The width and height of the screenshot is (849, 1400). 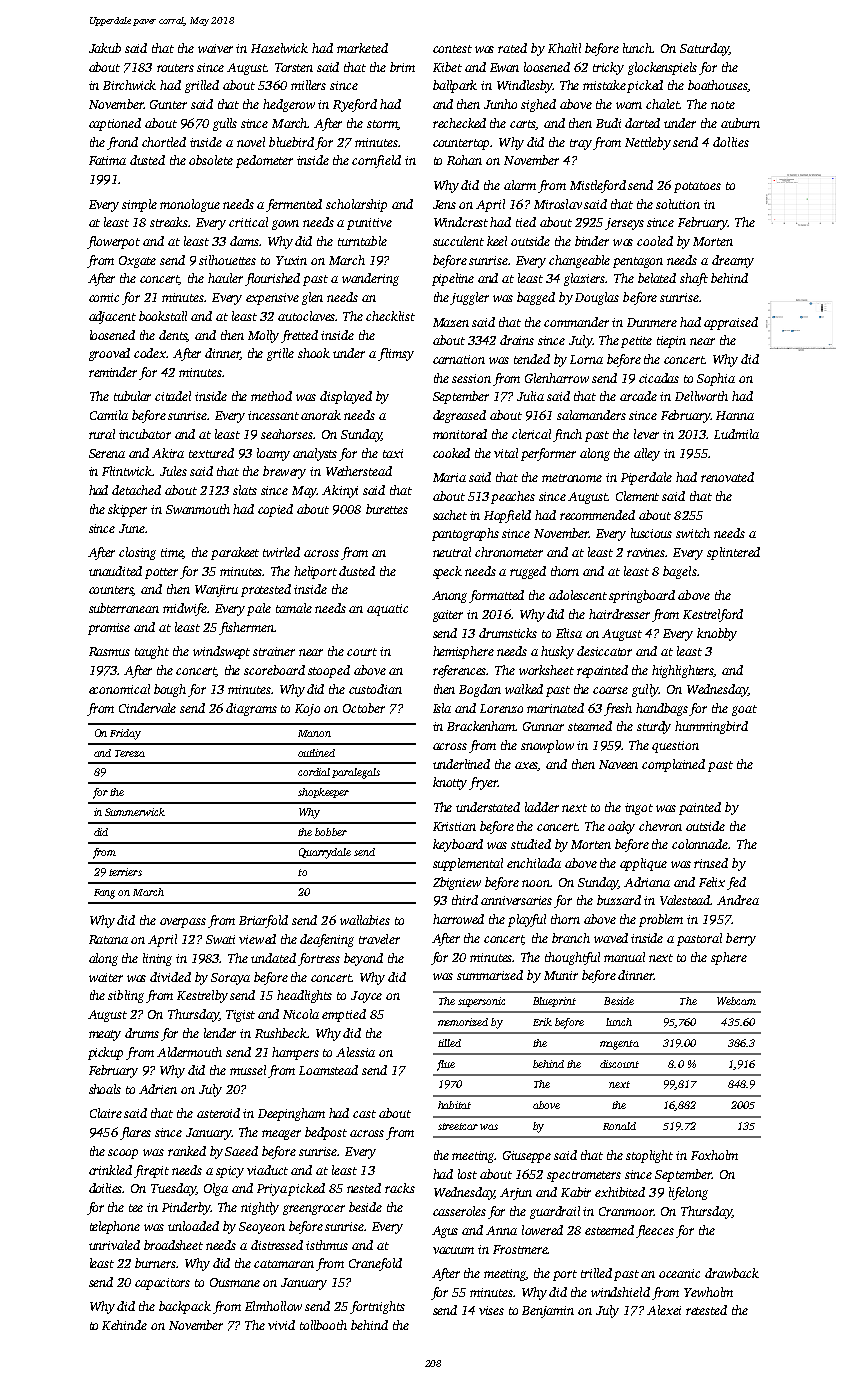 What do you see at coordinates (442, 708) in the screenshot?
I see `Isla` at bounding box center [442, 708].
